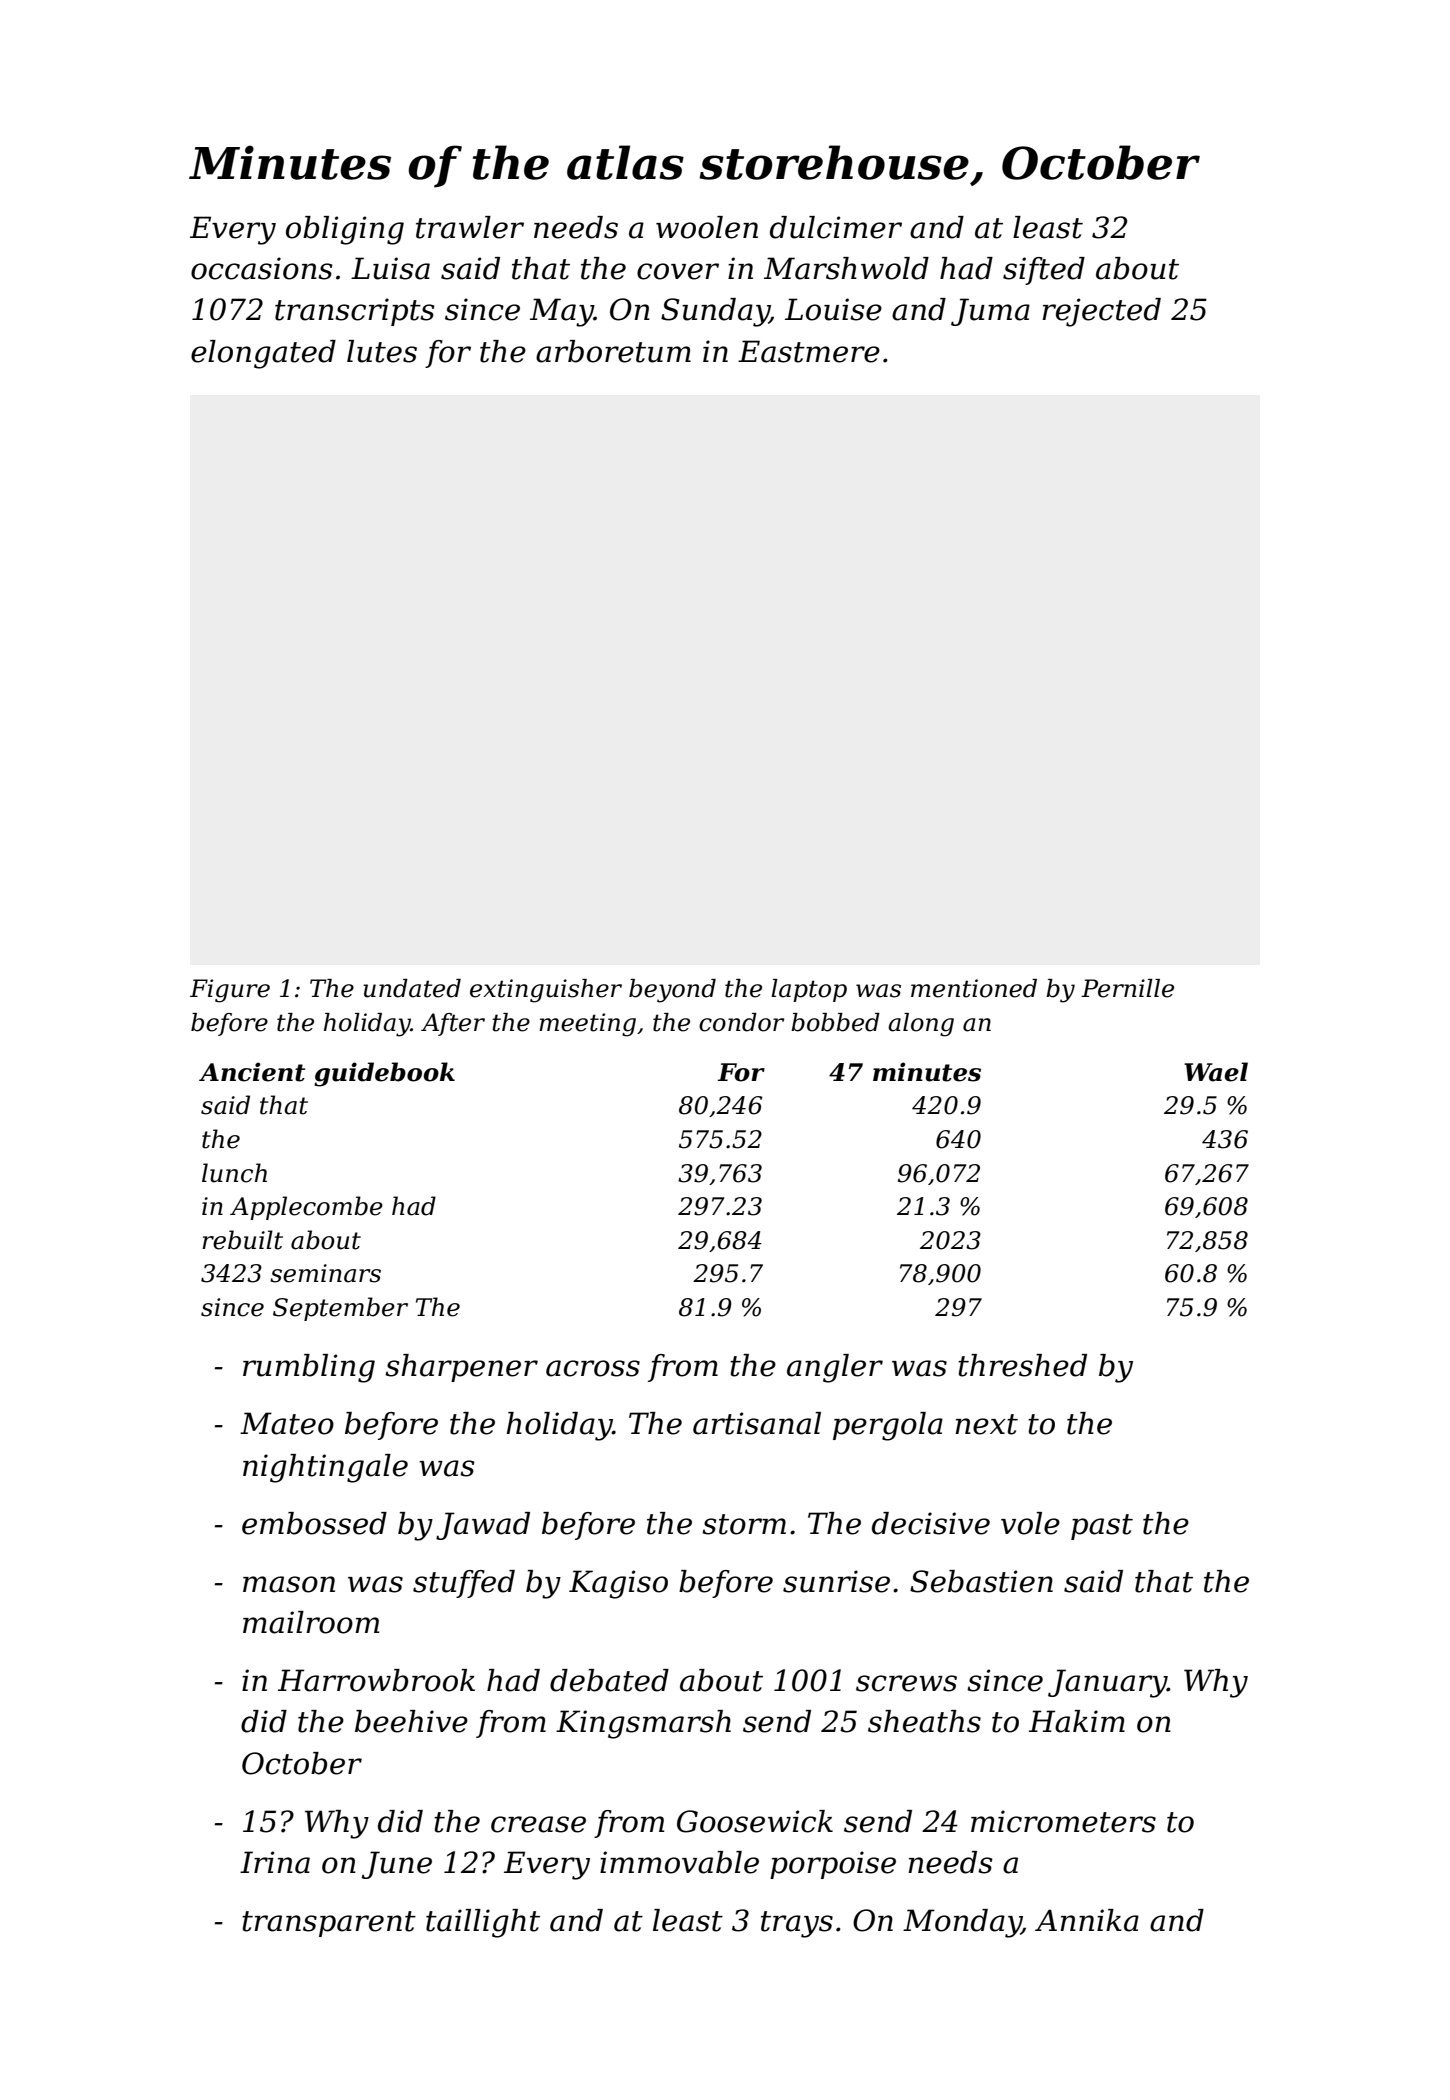 The height and width of the page is (2100, 1450). What do you see at coordinates (234, 1173) in the page?
I see `lunch` at bounding box center [234, 1173].
